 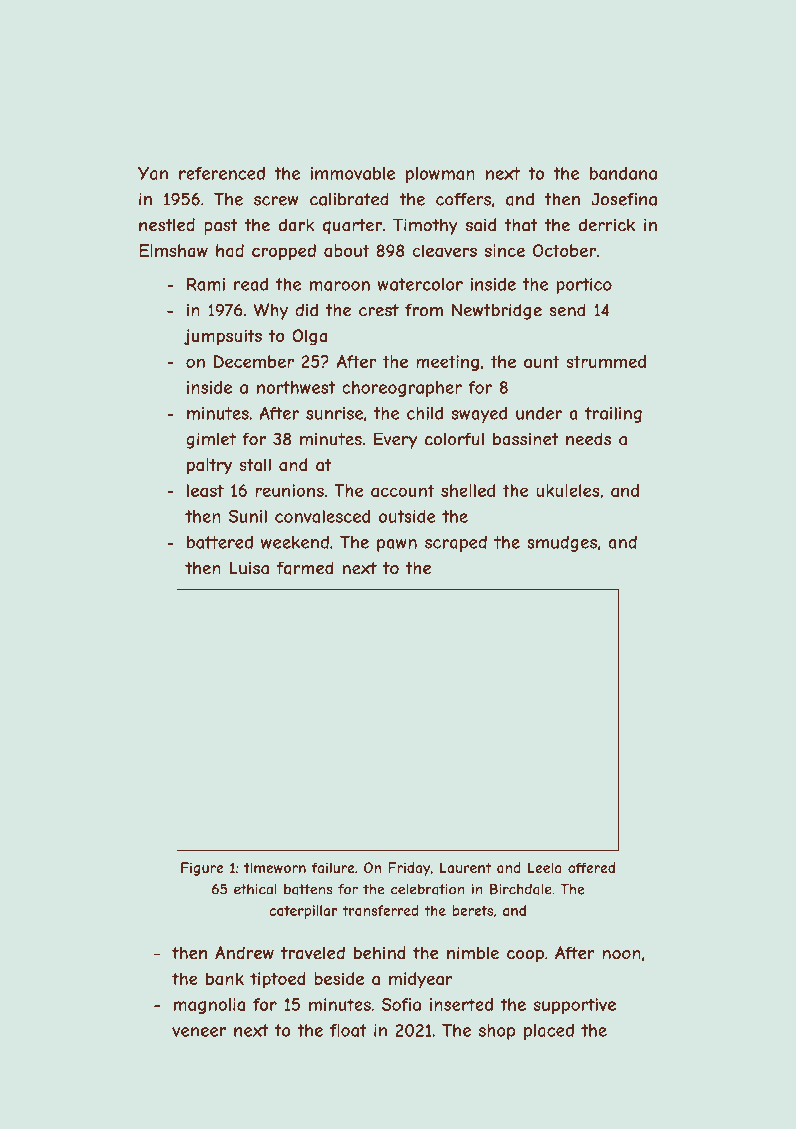 I want to click on Yan, so click(x=153, y=173).
